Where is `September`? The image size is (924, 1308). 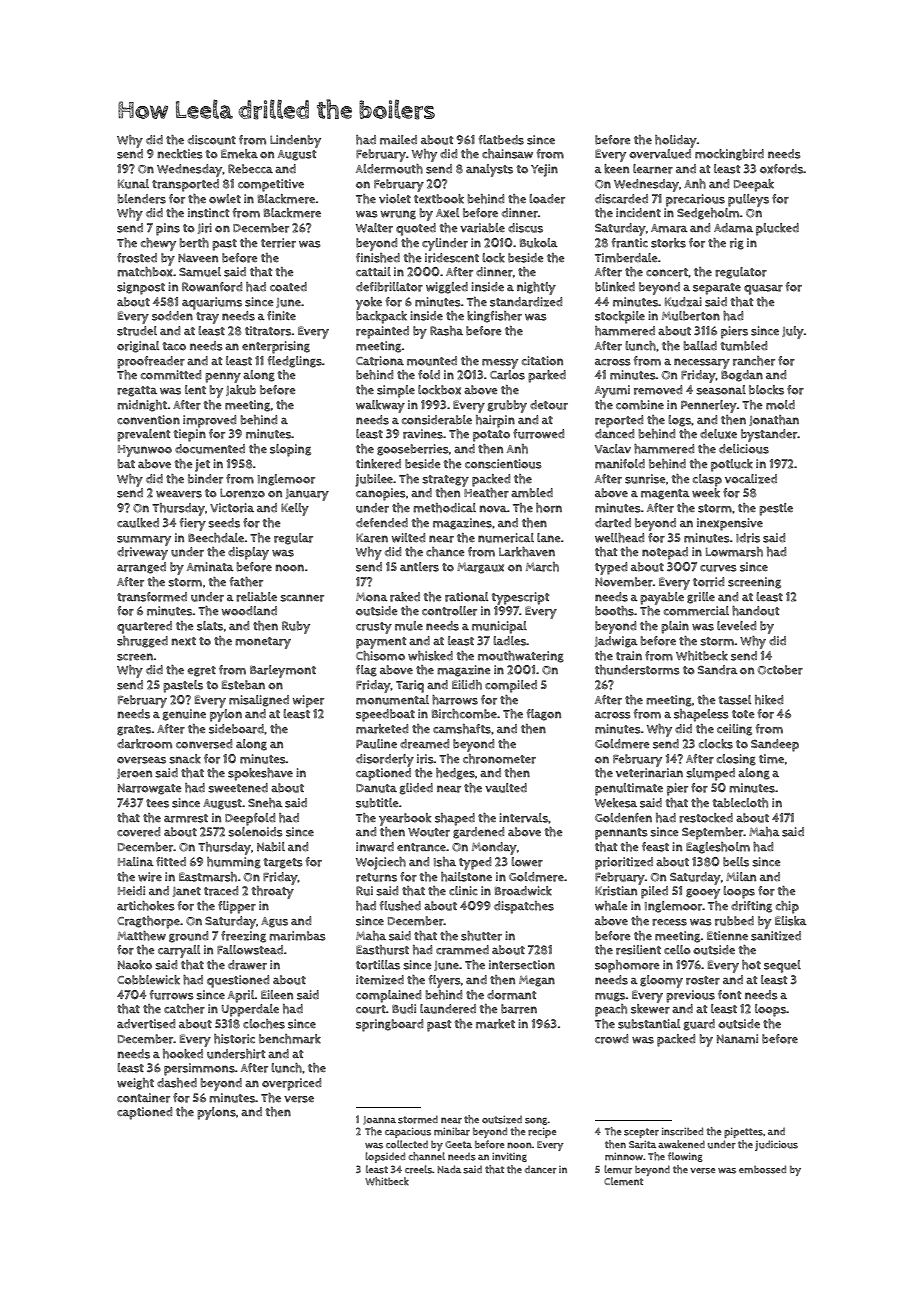 September is located at coordinates (713, 833).
